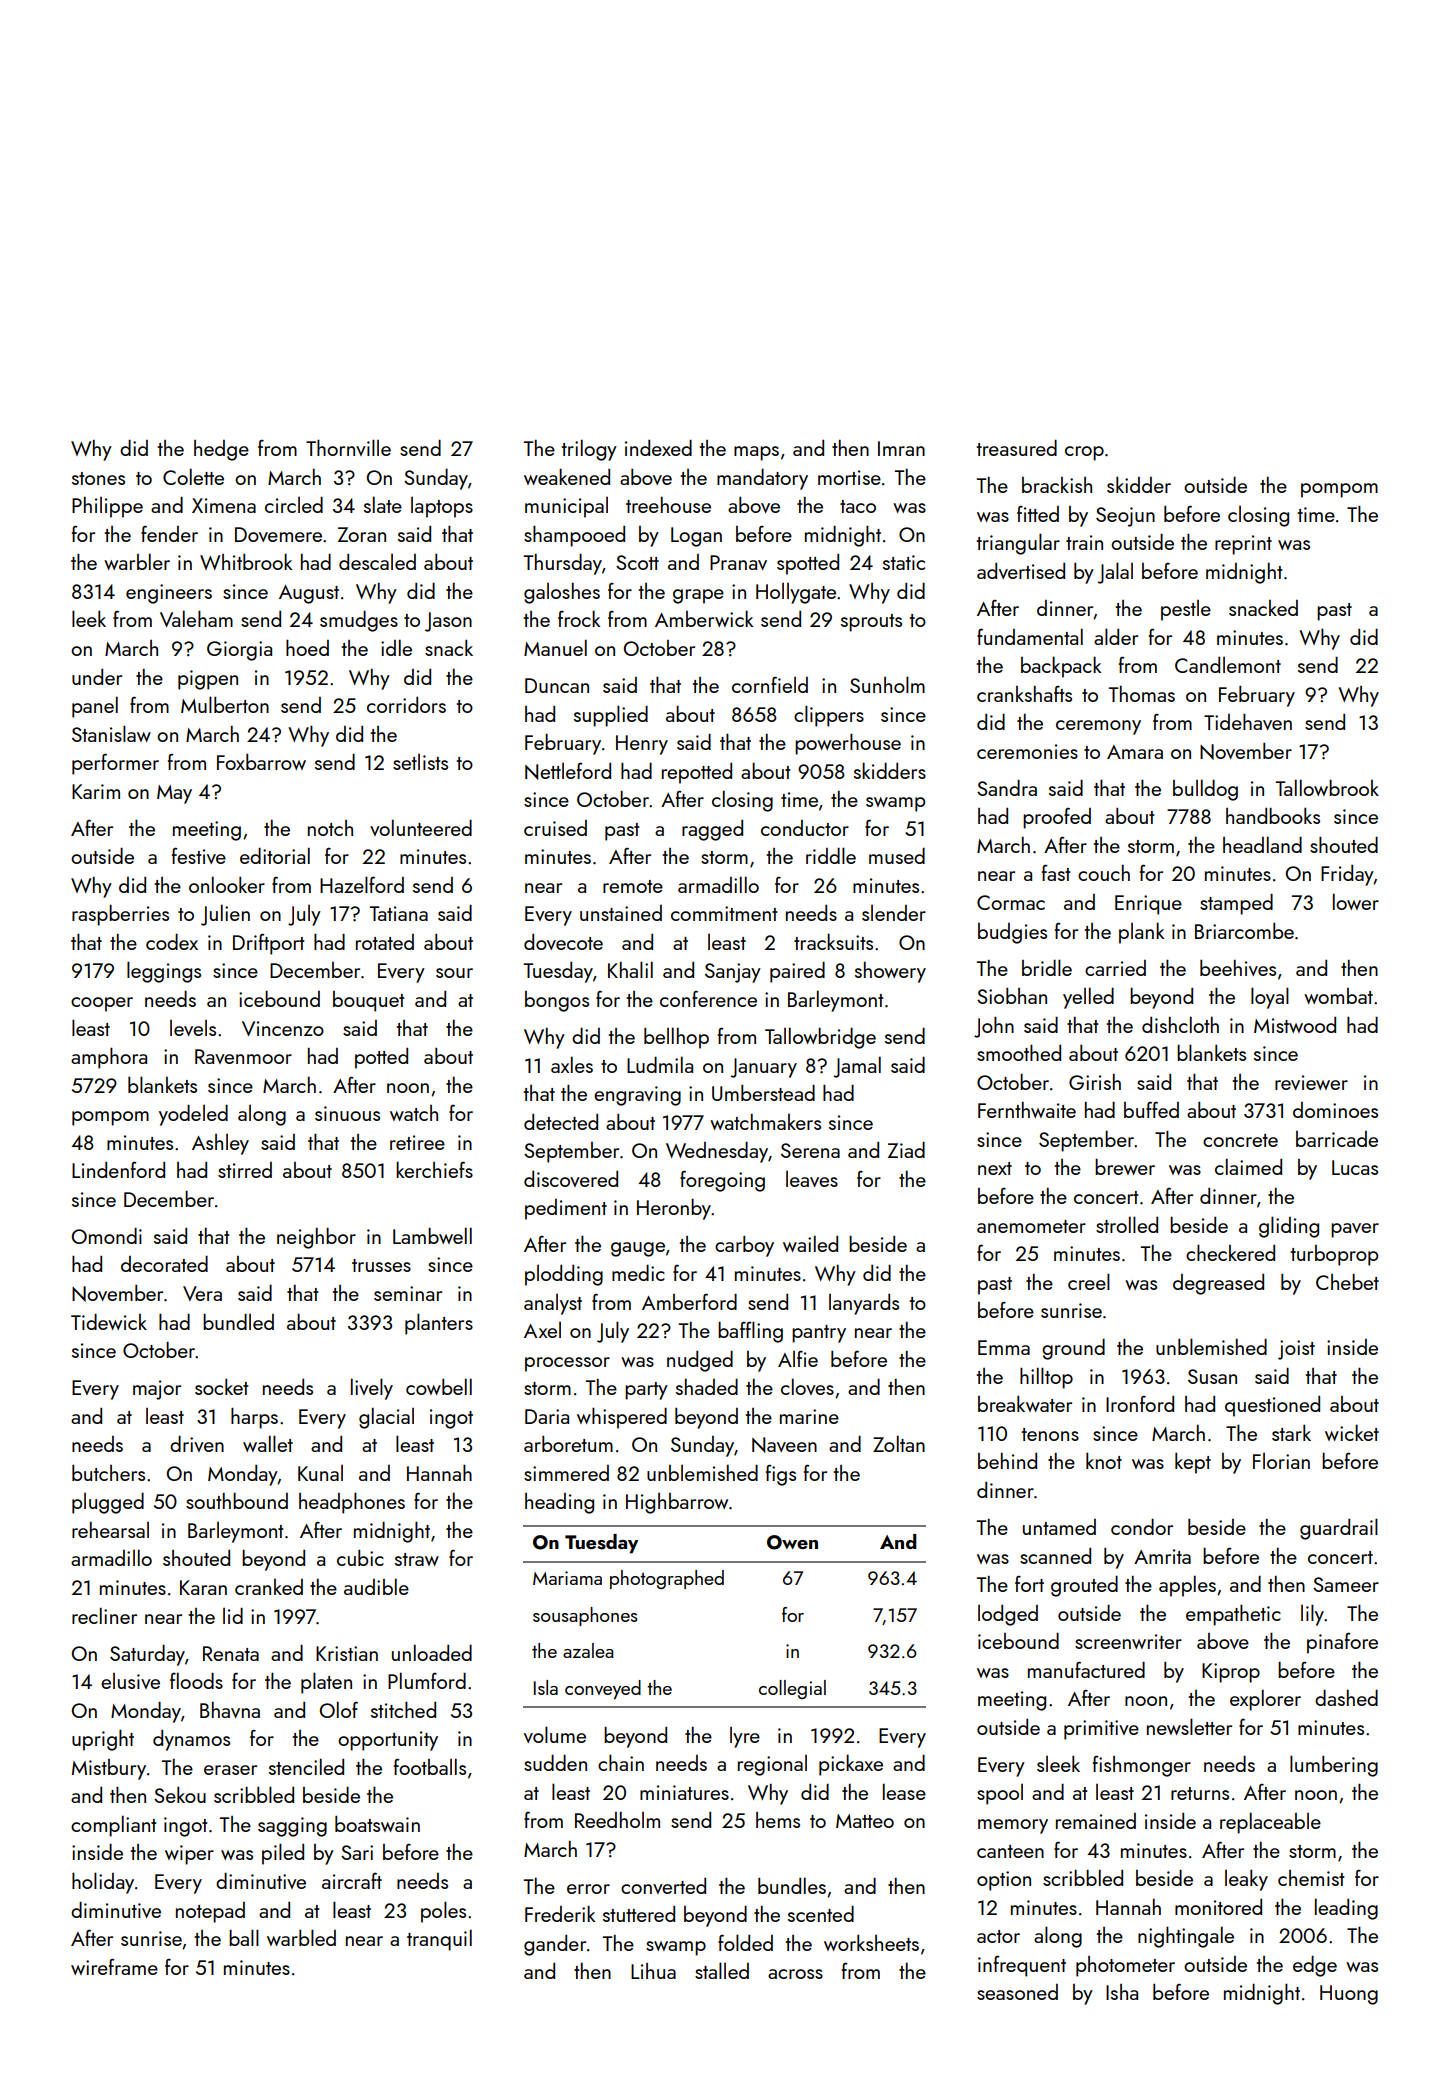 Image resolution: width=1450 pixels, height=2100 pixels. Describe the element at coordinates (857, 1067) in the document. I see `Jamal` at that location.
